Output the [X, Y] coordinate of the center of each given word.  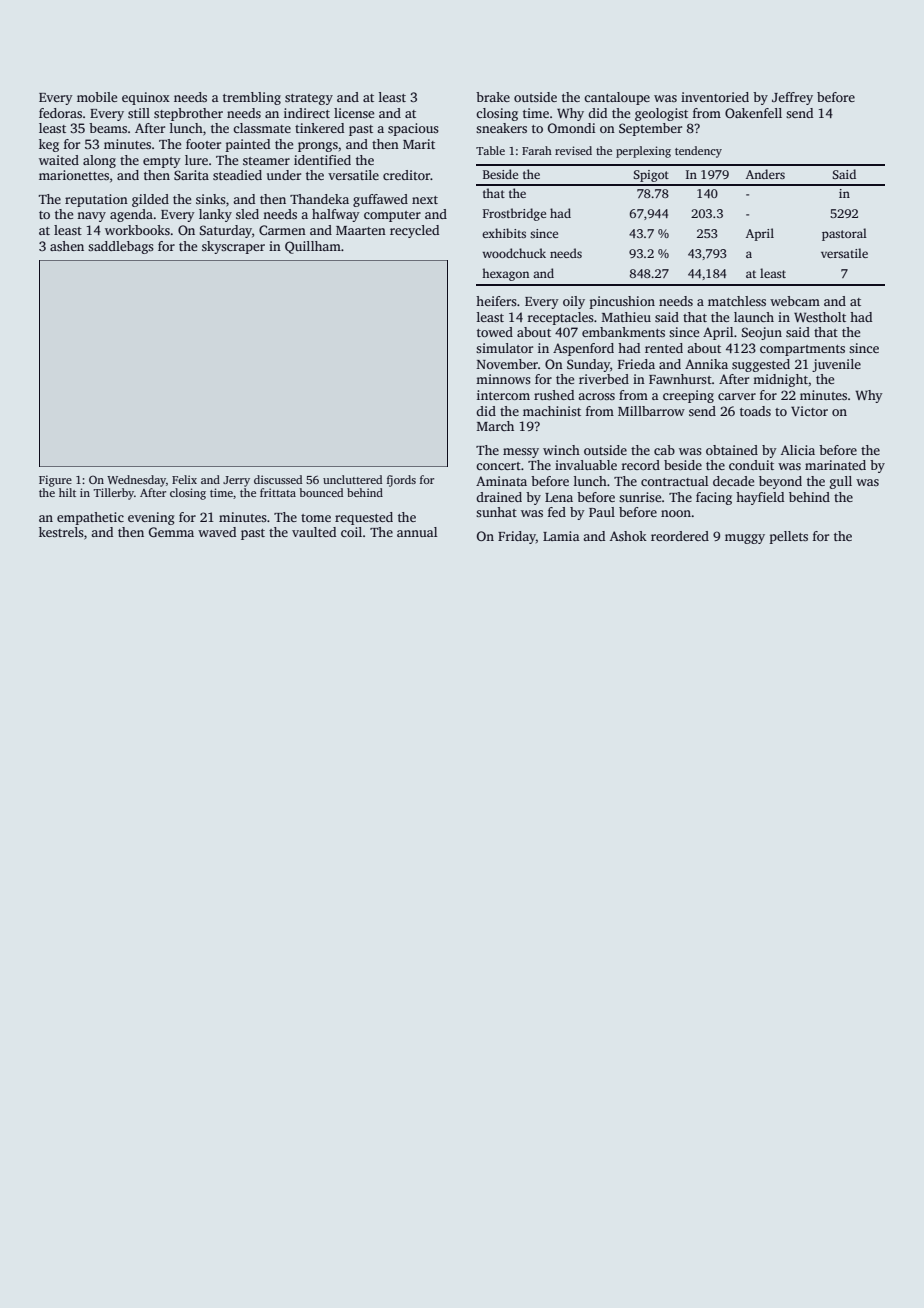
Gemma [171, 532]
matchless [737, 301]
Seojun [762, 333]
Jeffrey [792, 98]
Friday [517, 537]
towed [495, 332]
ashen [67, 246]
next [425, 200]
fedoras [60, 113]
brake [493, 97]
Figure [55, 481]
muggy [745, 539]
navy [91, 217]
